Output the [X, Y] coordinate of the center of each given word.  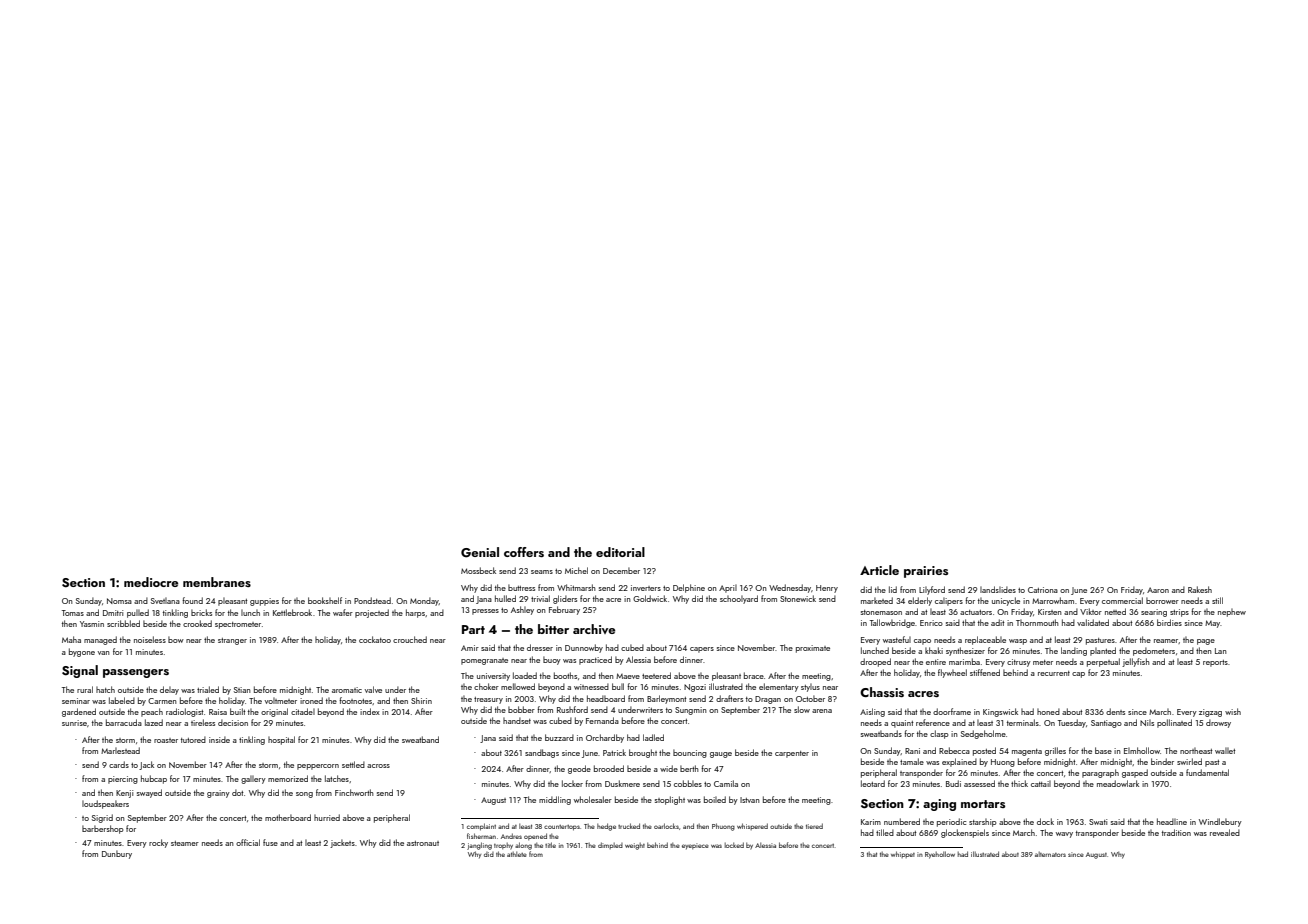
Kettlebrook [292, 612]
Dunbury [117, 854]
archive [594, 629]
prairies [926, 572]
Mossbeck [478, 570]
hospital [281, 740]
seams [542, 572]
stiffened [985, 672]
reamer [1166, 641]
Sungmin [691, 711]
